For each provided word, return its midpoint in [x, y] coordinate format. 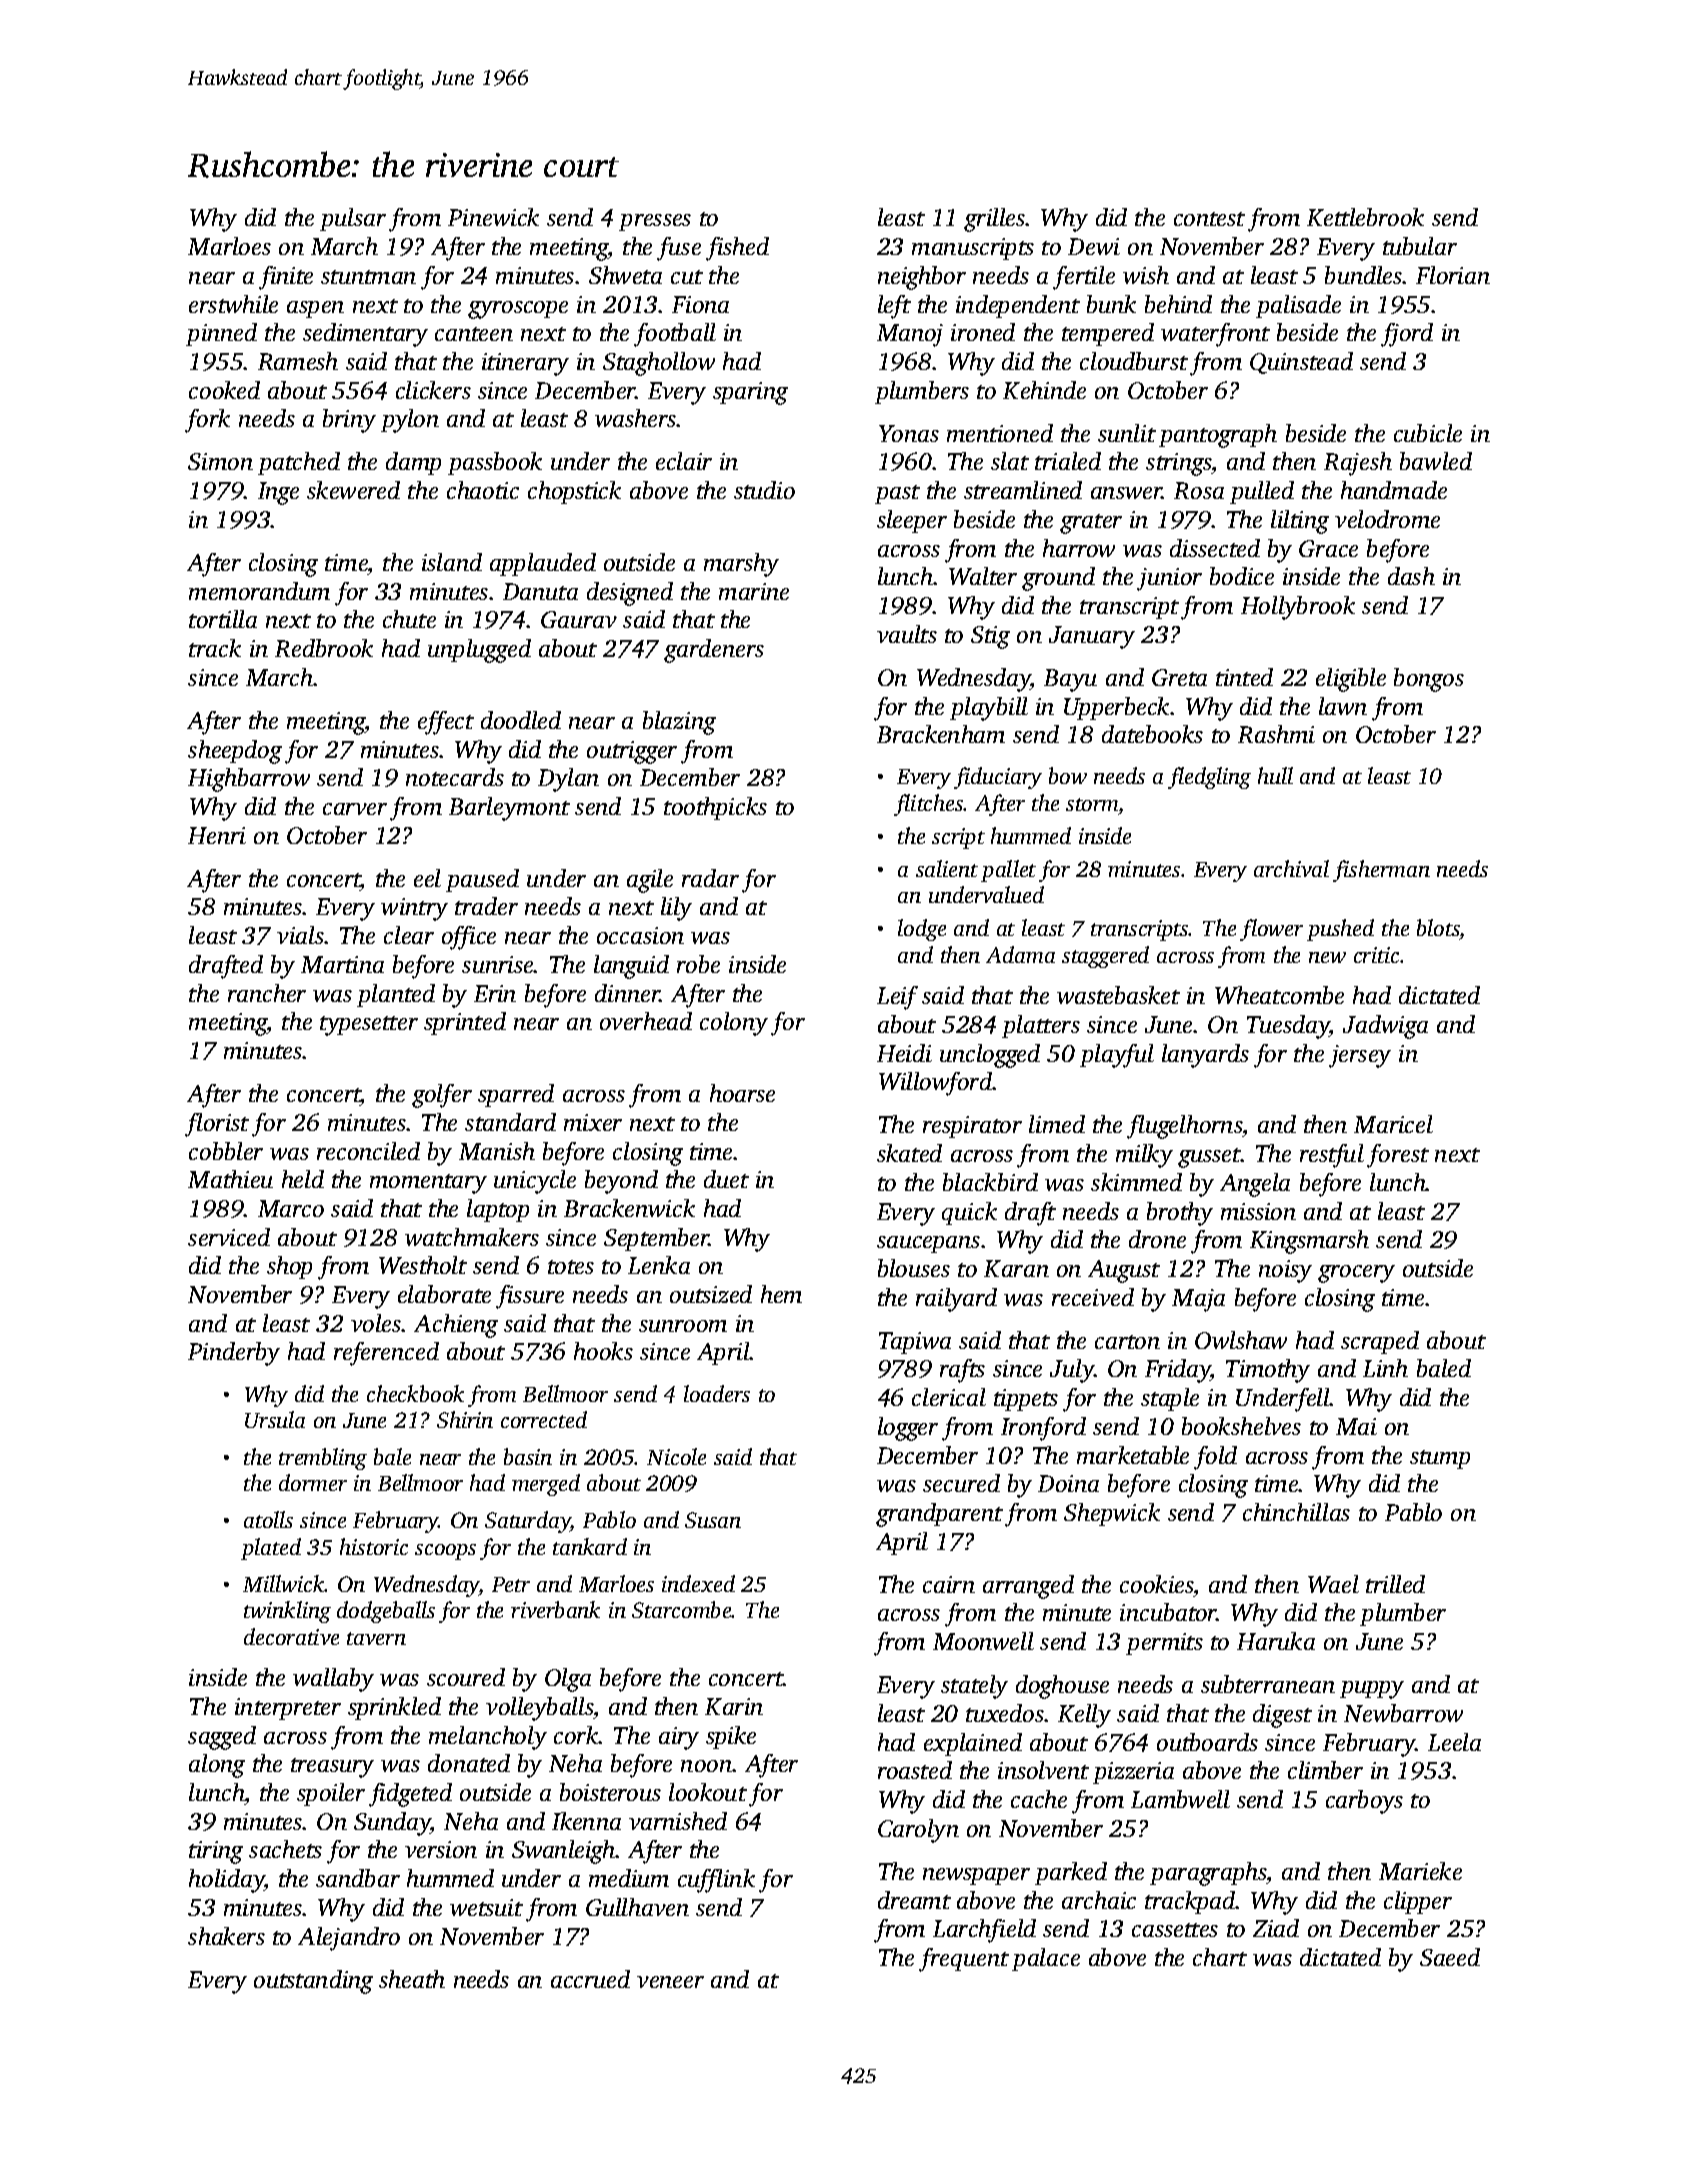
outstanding [313, 1982]
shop [289, 1267]
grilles [995, 220]
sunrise [498, 964]
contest [1209, 219]
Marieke [1420, 1871]
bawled [1436, 461]
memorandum [259, 591]
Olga [568, 1680]
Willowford [935, 1084]
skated [909, 1153]
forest [1398, 1156]
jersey [1360, 1056]
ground [1058, 579]
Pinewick [493, 217]
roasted [915, 1770]
